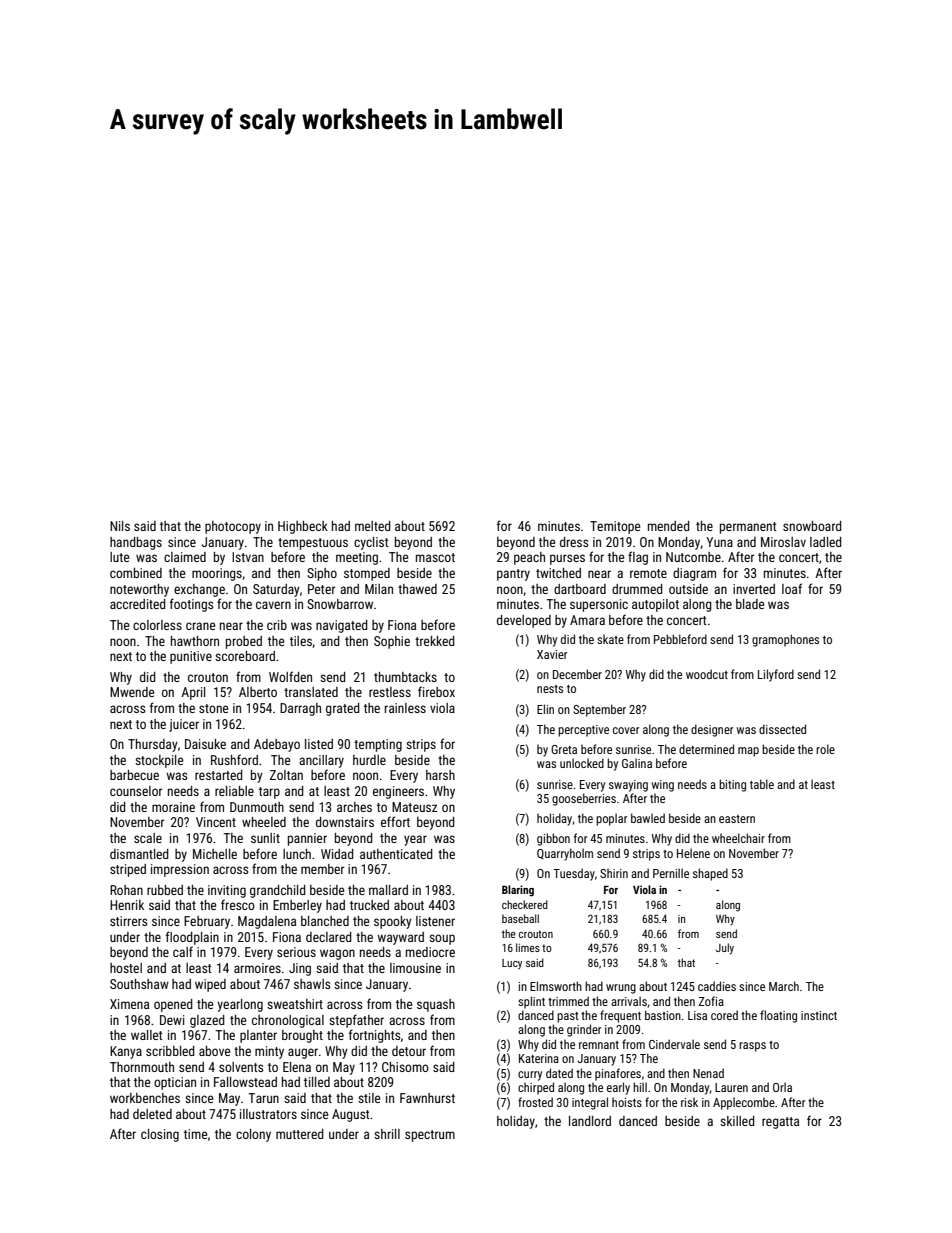 Image resolution: width=952 pixels, height=1233 pixels. What do you see at coordinates (792, 588) in the screenshot?
I see `loaf` at bounding box center [792, 588].
